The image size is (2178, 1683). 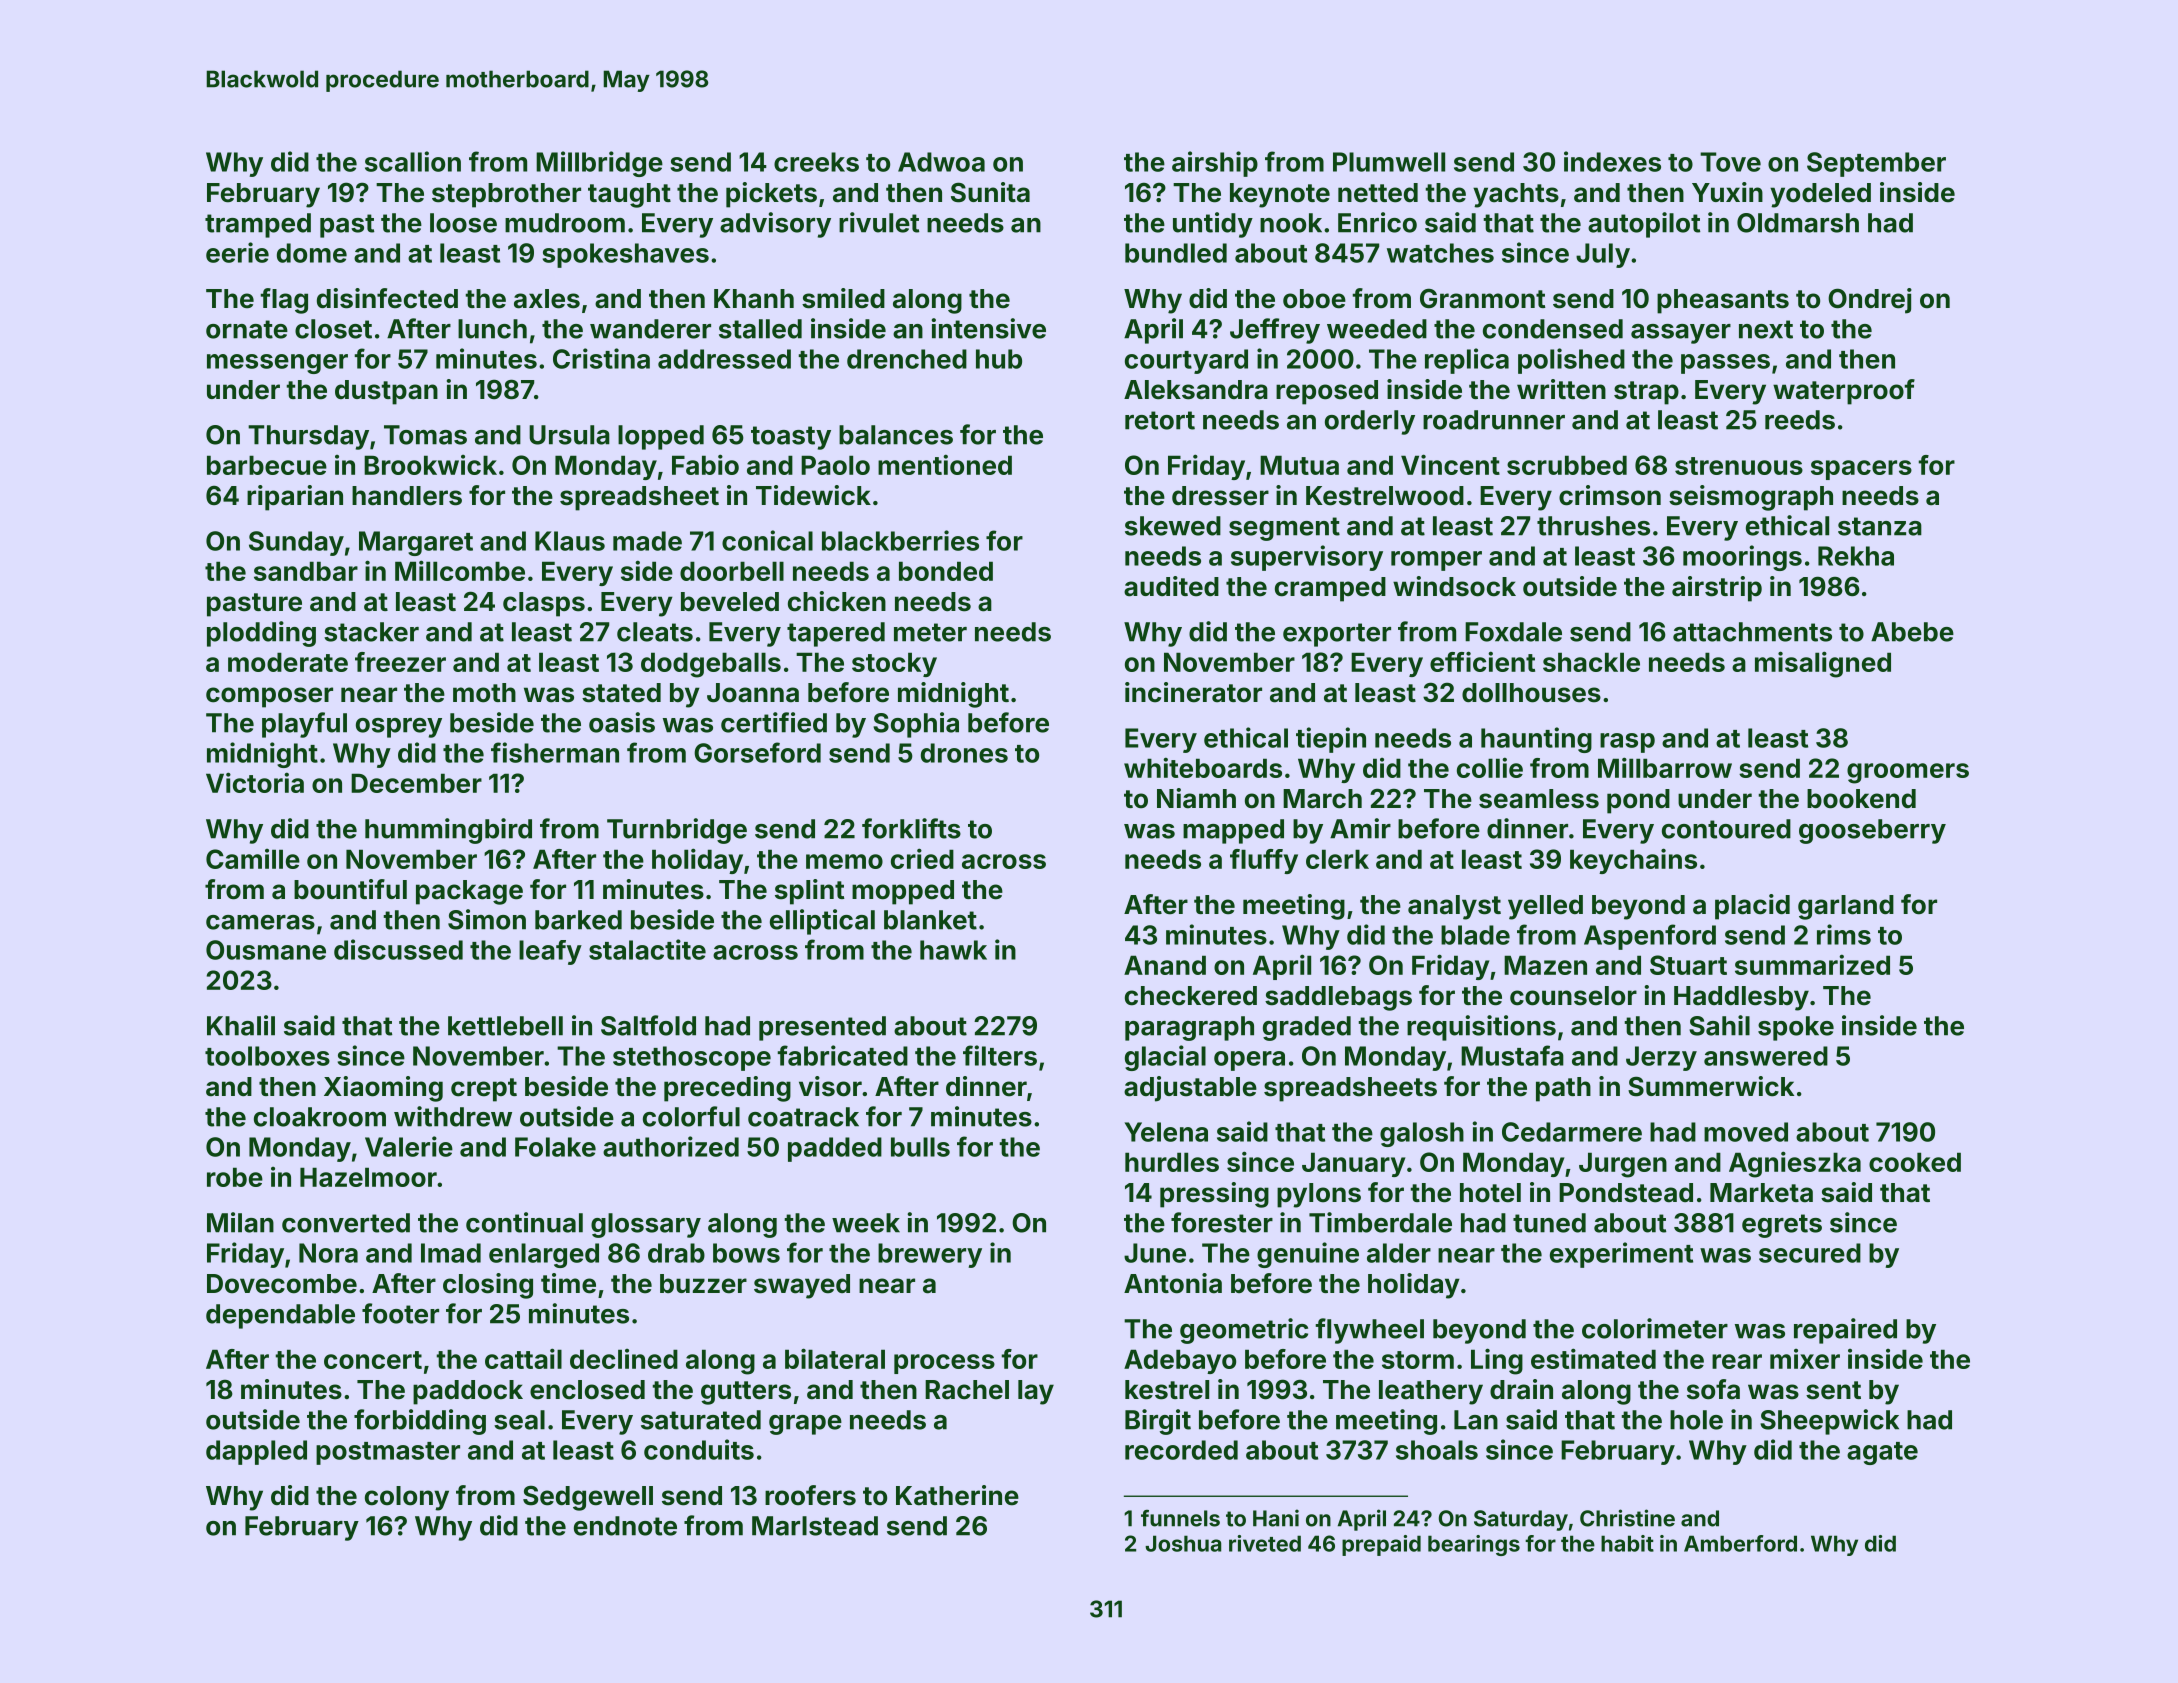 What do you see at coordinates (1545, 907) in the image?
I see `yelled` at bounding box center [1545, 907].
